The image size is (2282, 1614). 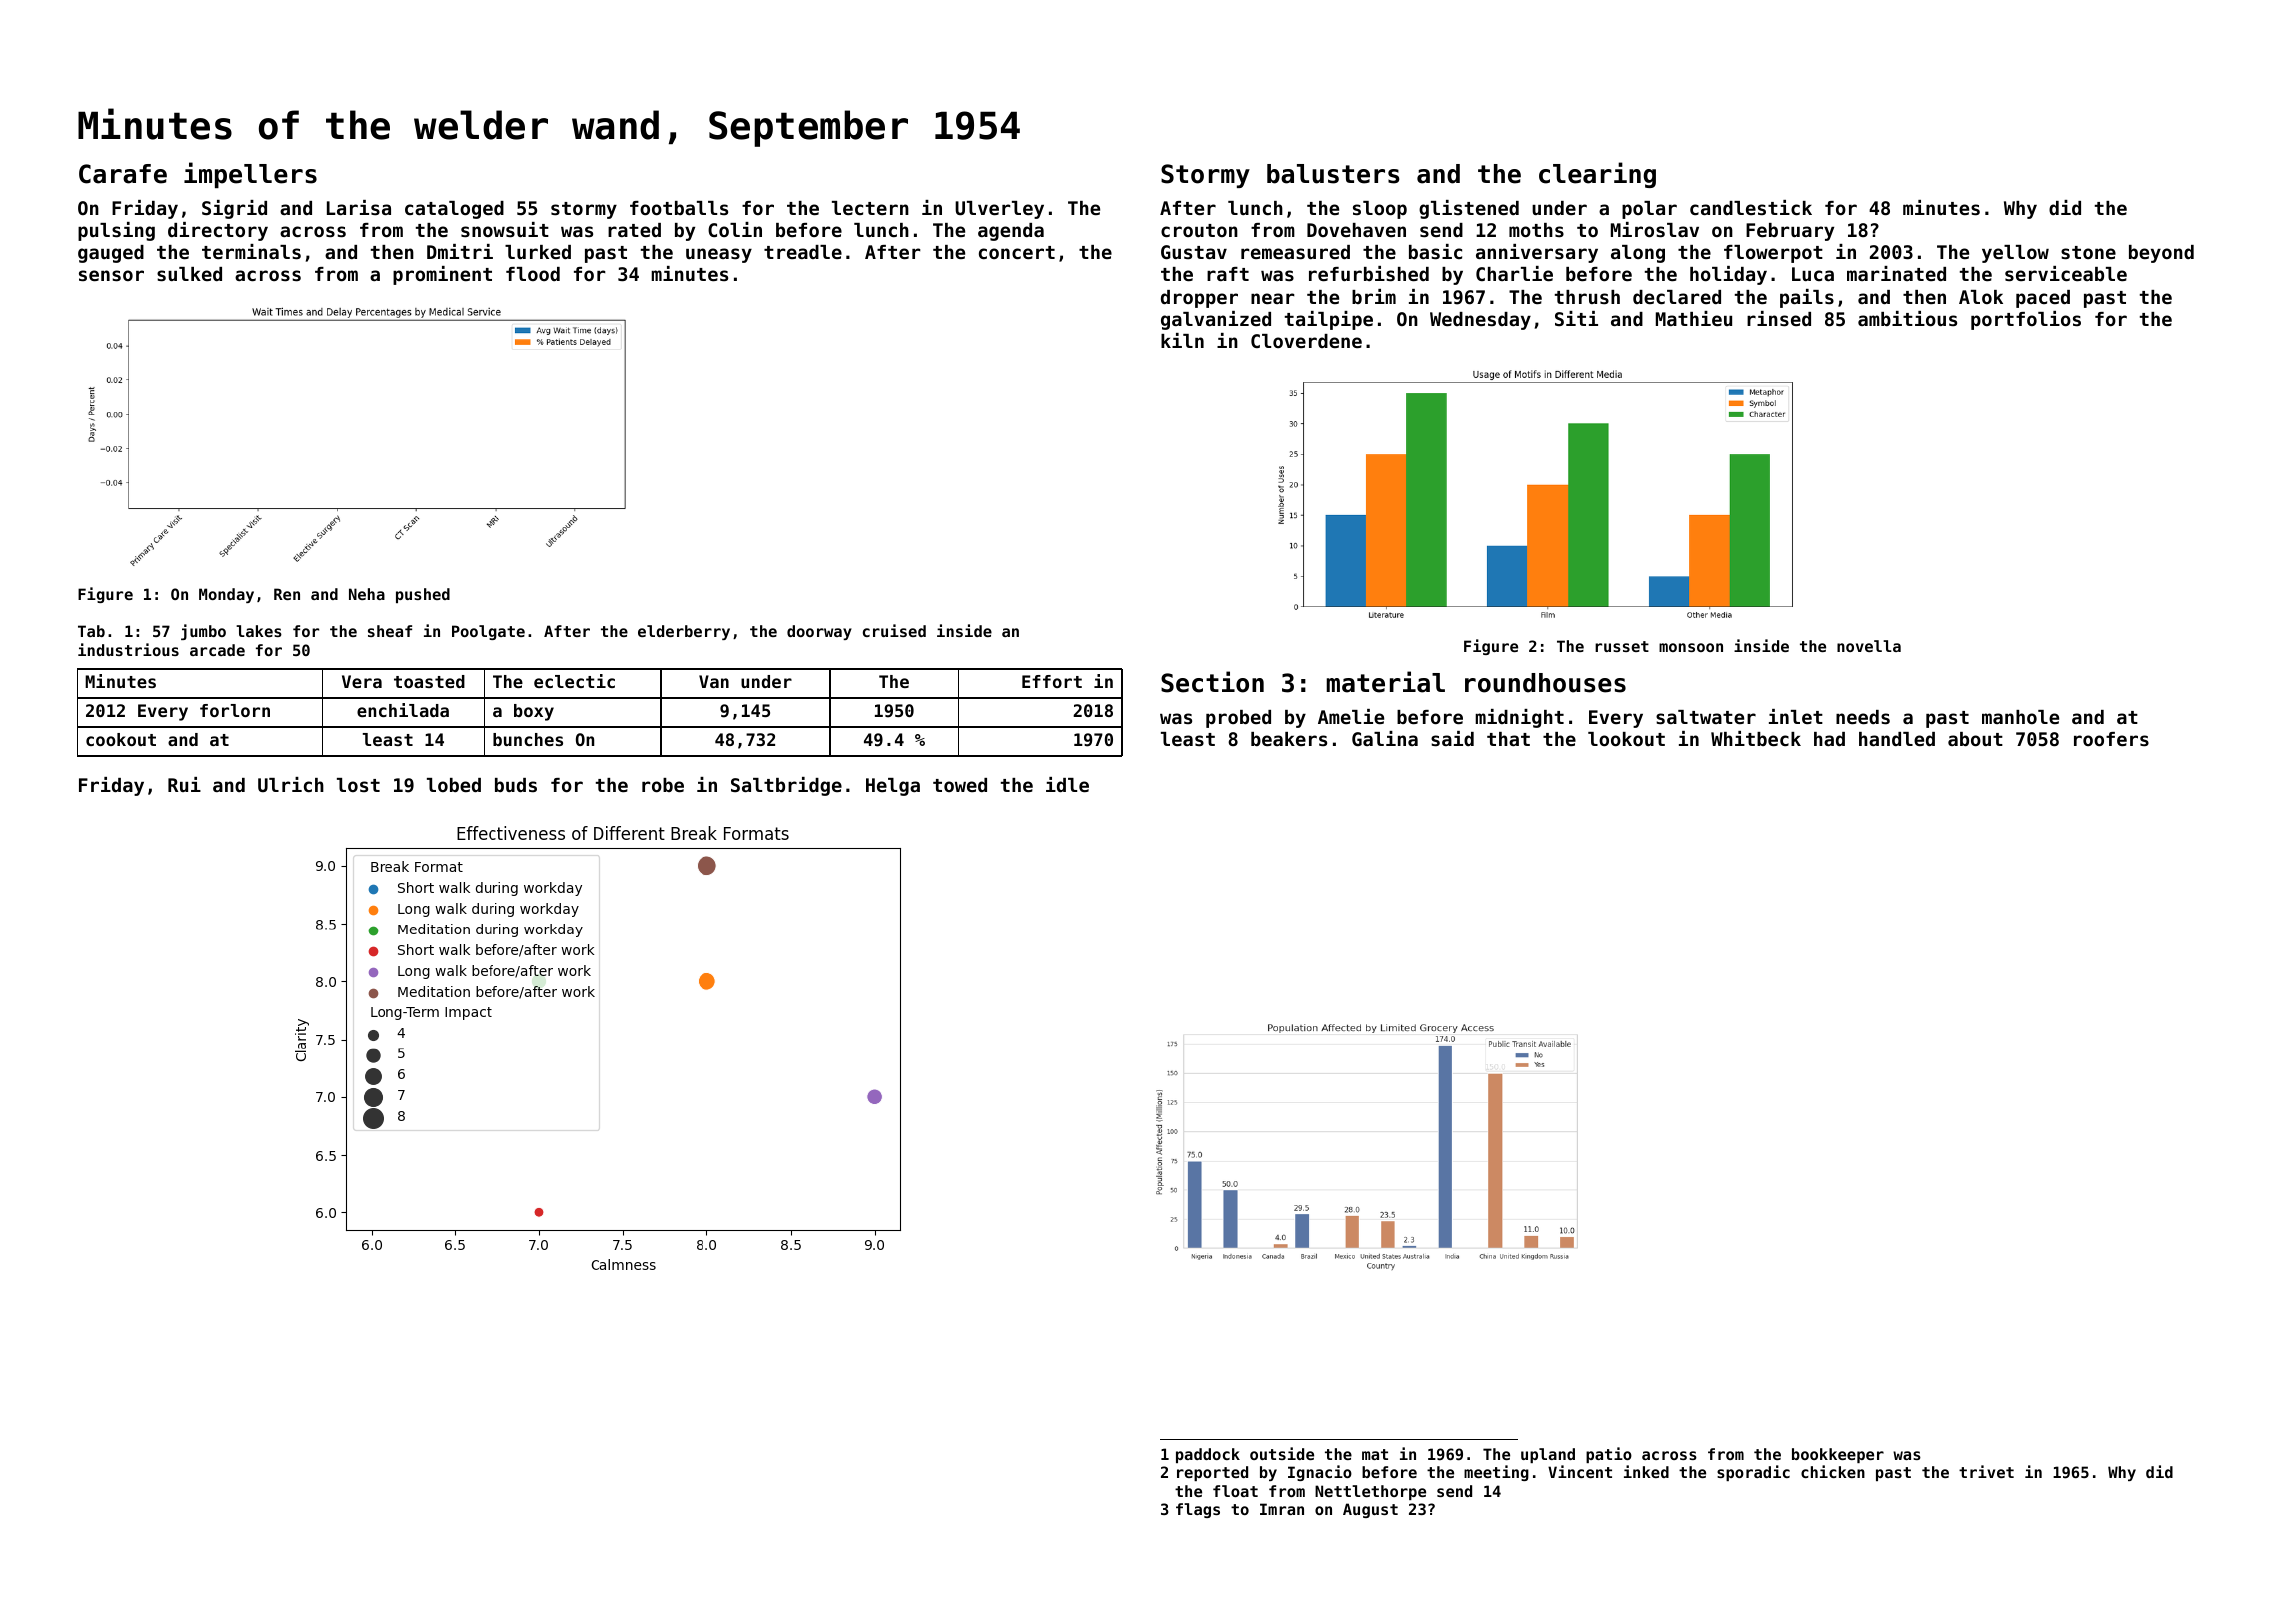 What do you see at coordinates (454, 785) in the page?
I see `lobed` at bounding box center [454, 785].
